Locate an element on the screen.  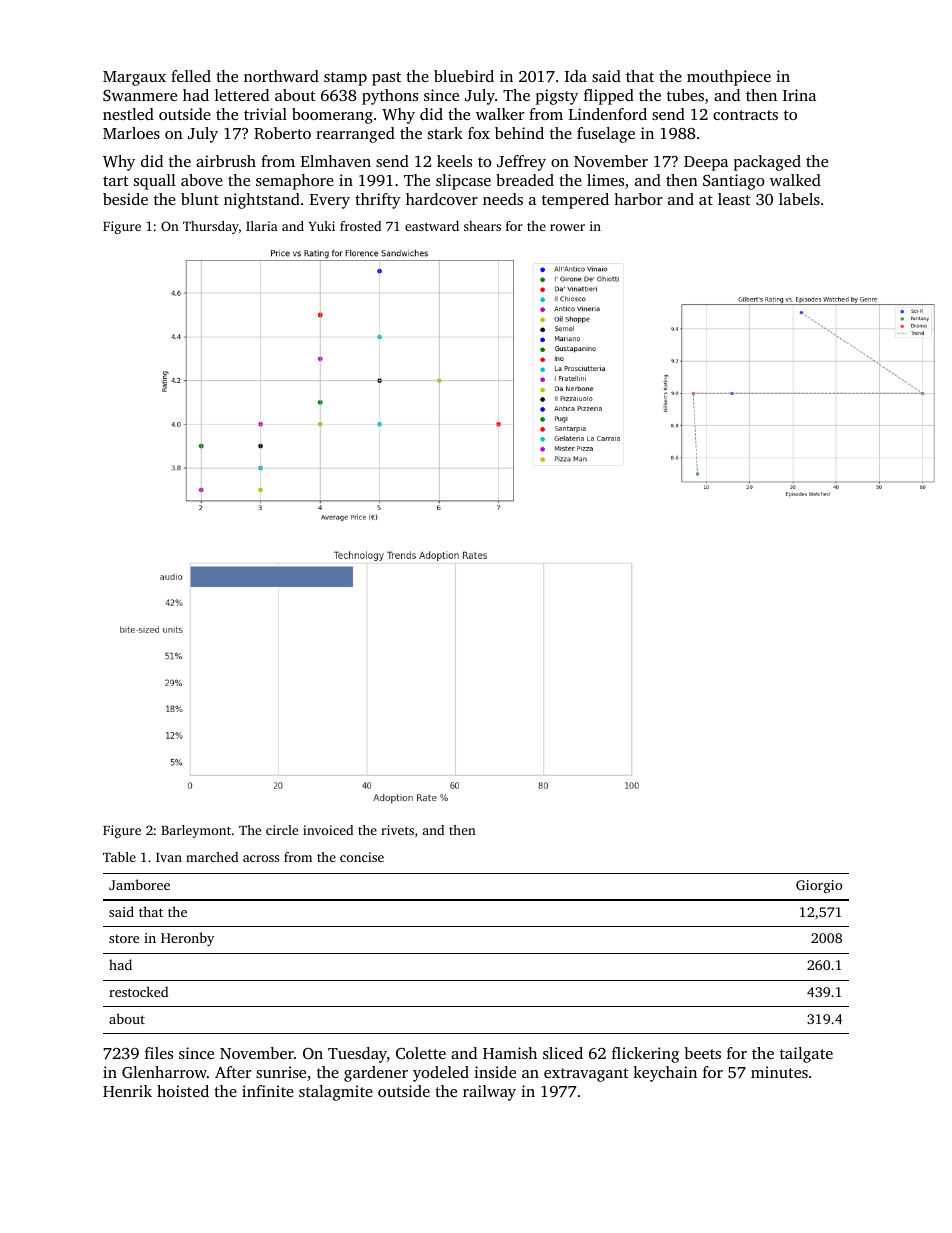
Barleymont is located at coordinates (196, 831).
